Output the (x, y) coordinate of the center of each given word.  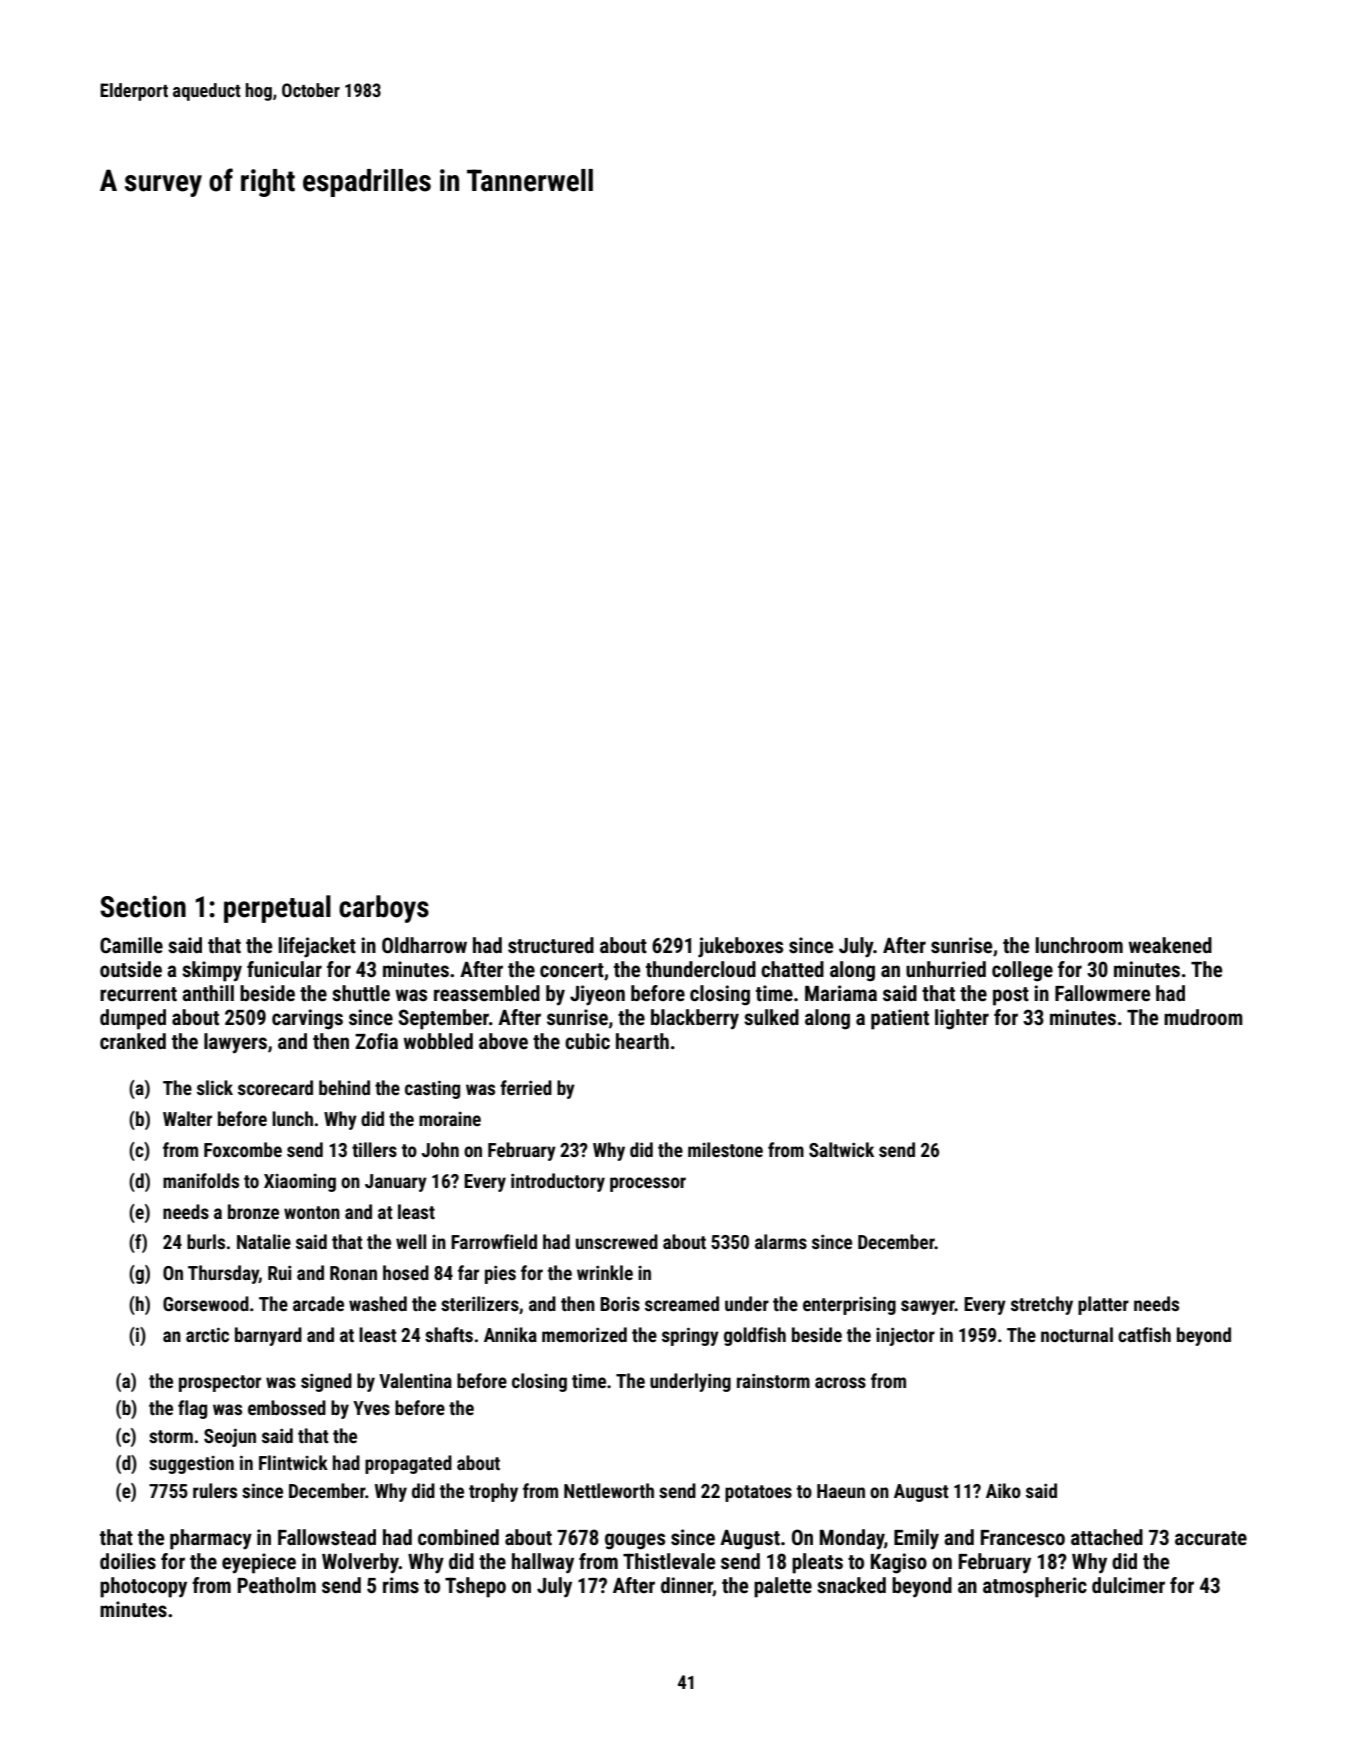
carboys (384, 909)
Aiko (1003, 1490)
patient (900, 1019)
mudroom (1203, 1017)
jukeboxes (740, 947)
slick (215, 1087)
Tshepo (475, 1587)
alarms (781, 1241)
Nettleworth (609, 1490)
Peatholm (277, 1585)
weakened (1170, 945)
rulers (215, 1490)
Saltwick (841, 1149)
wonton (312, 1212)
